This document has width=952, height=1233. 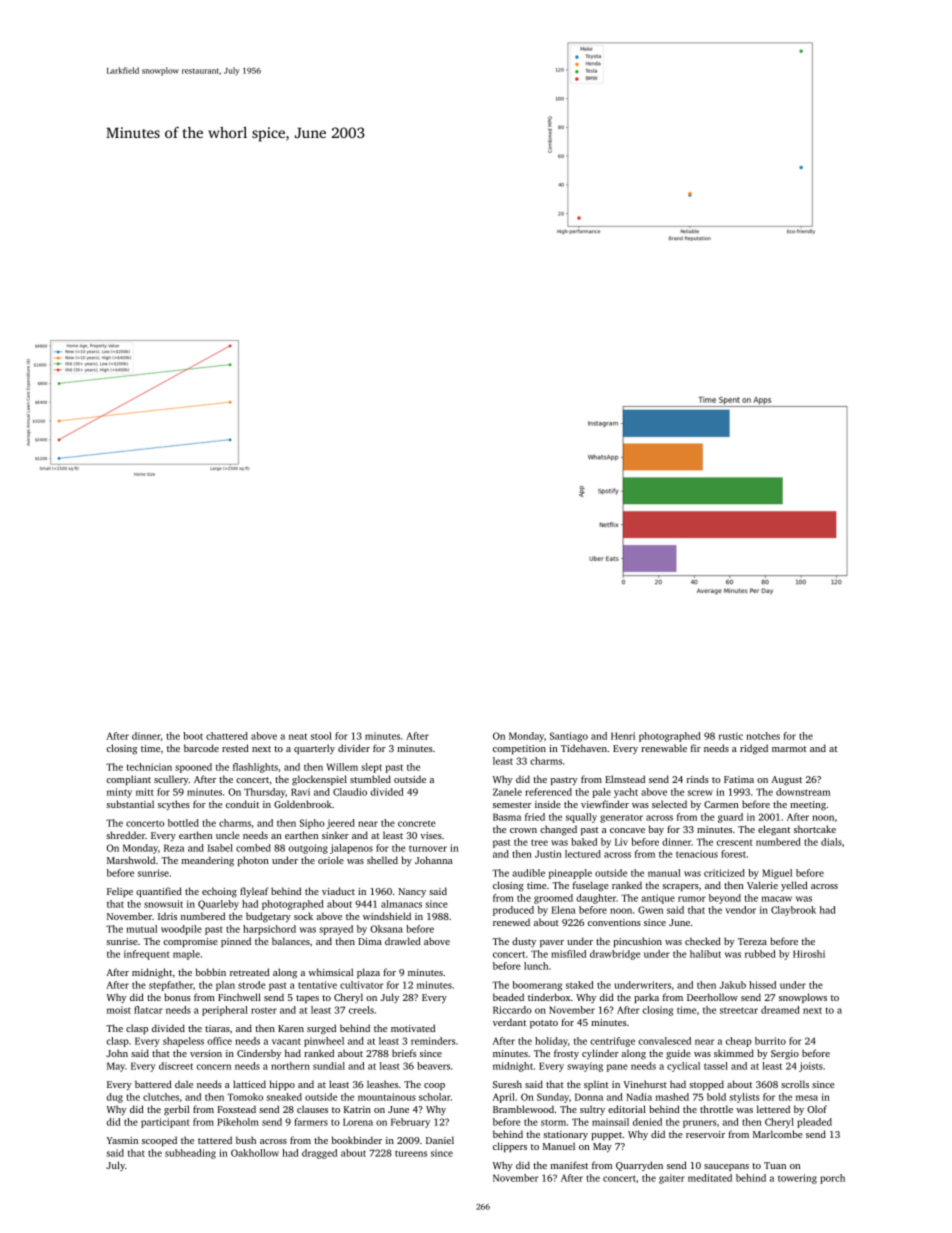 I want to click on ridged, so click(x=754, y=749).
